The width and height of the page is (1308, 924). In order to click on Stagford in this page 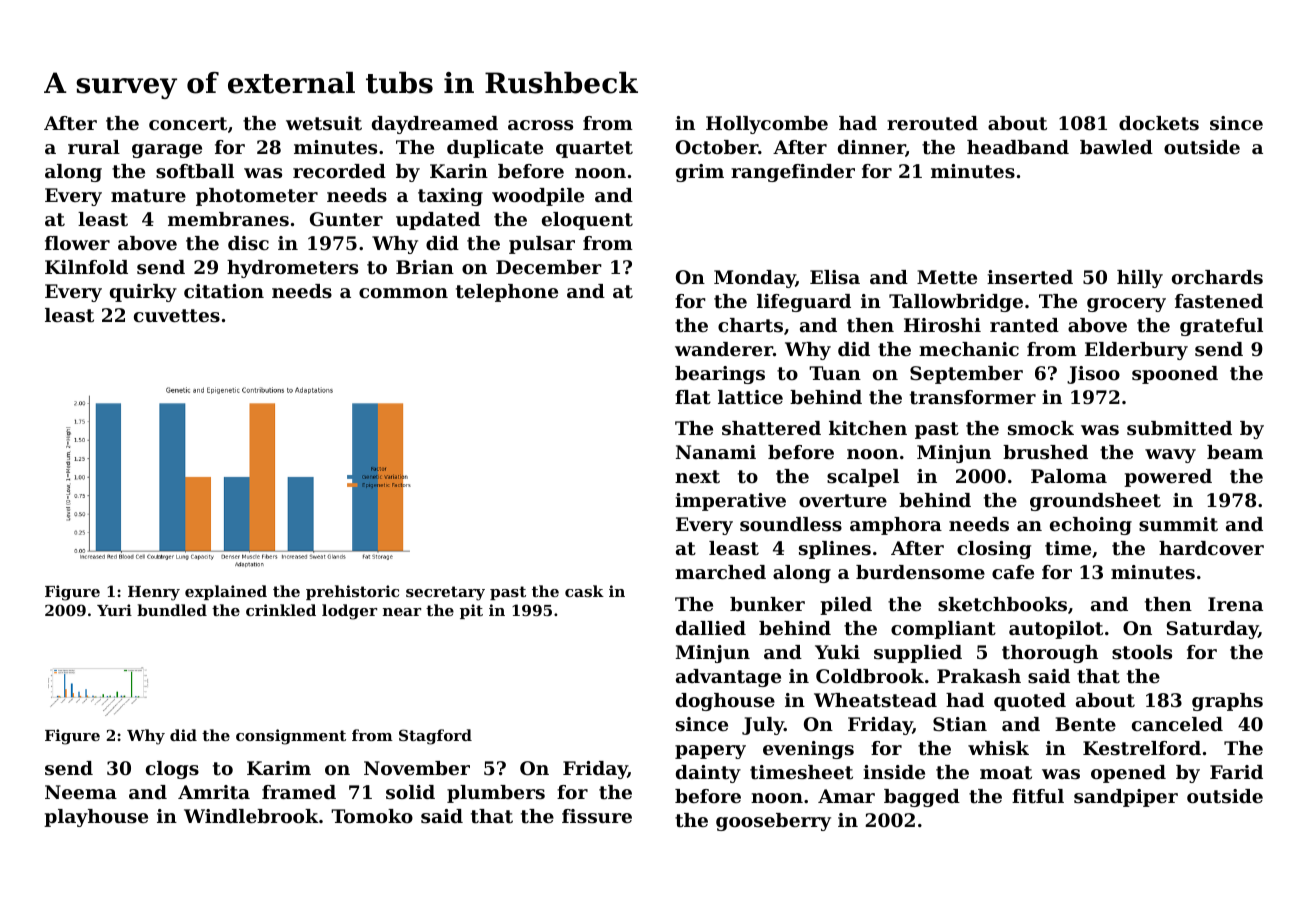, I will do `click(435, 737)`.
